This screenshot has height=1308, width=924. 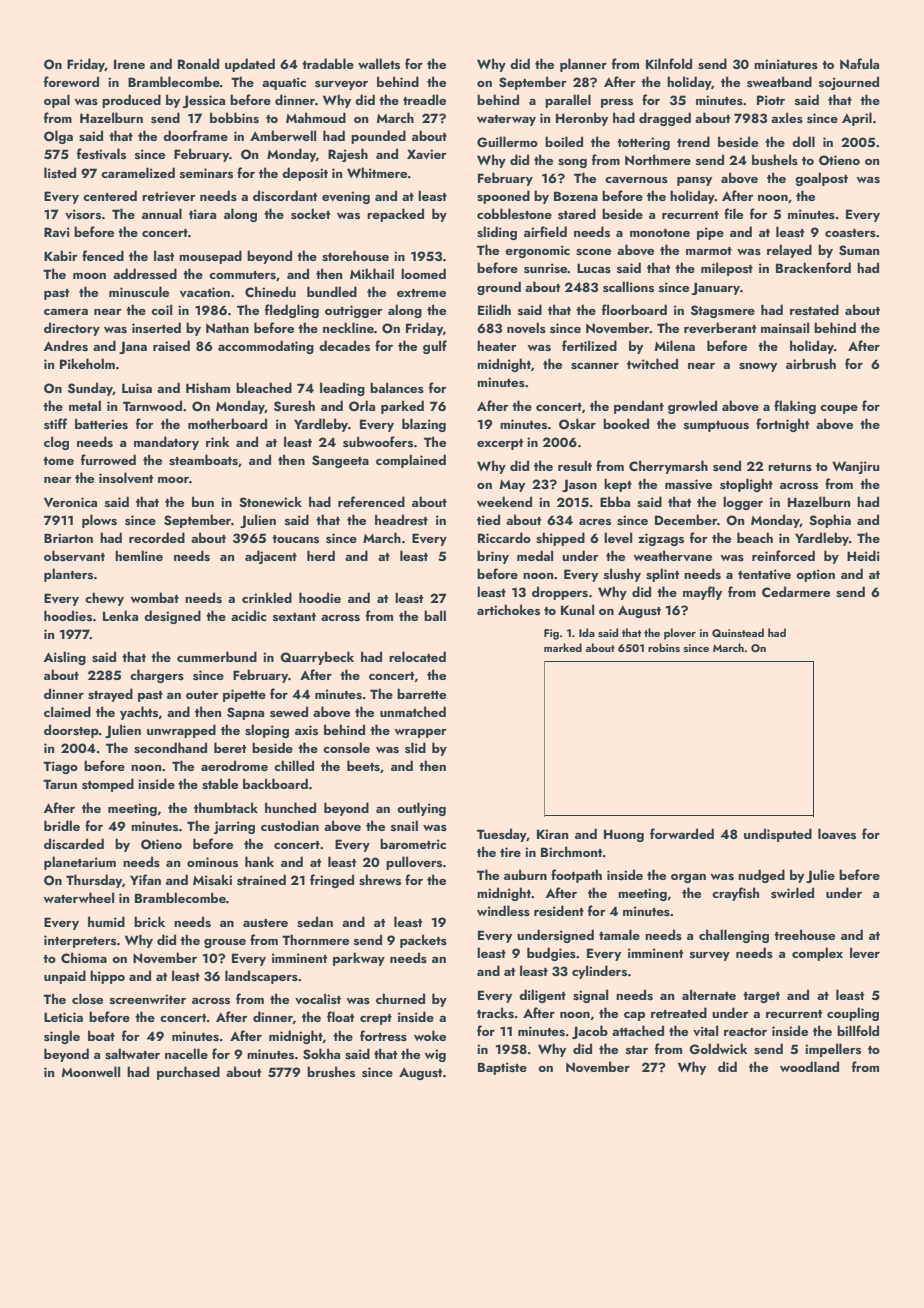 What do you see at coordinates (421, 809) in the screenshot?
I see `outlying` at bounding box center [421, 809].
